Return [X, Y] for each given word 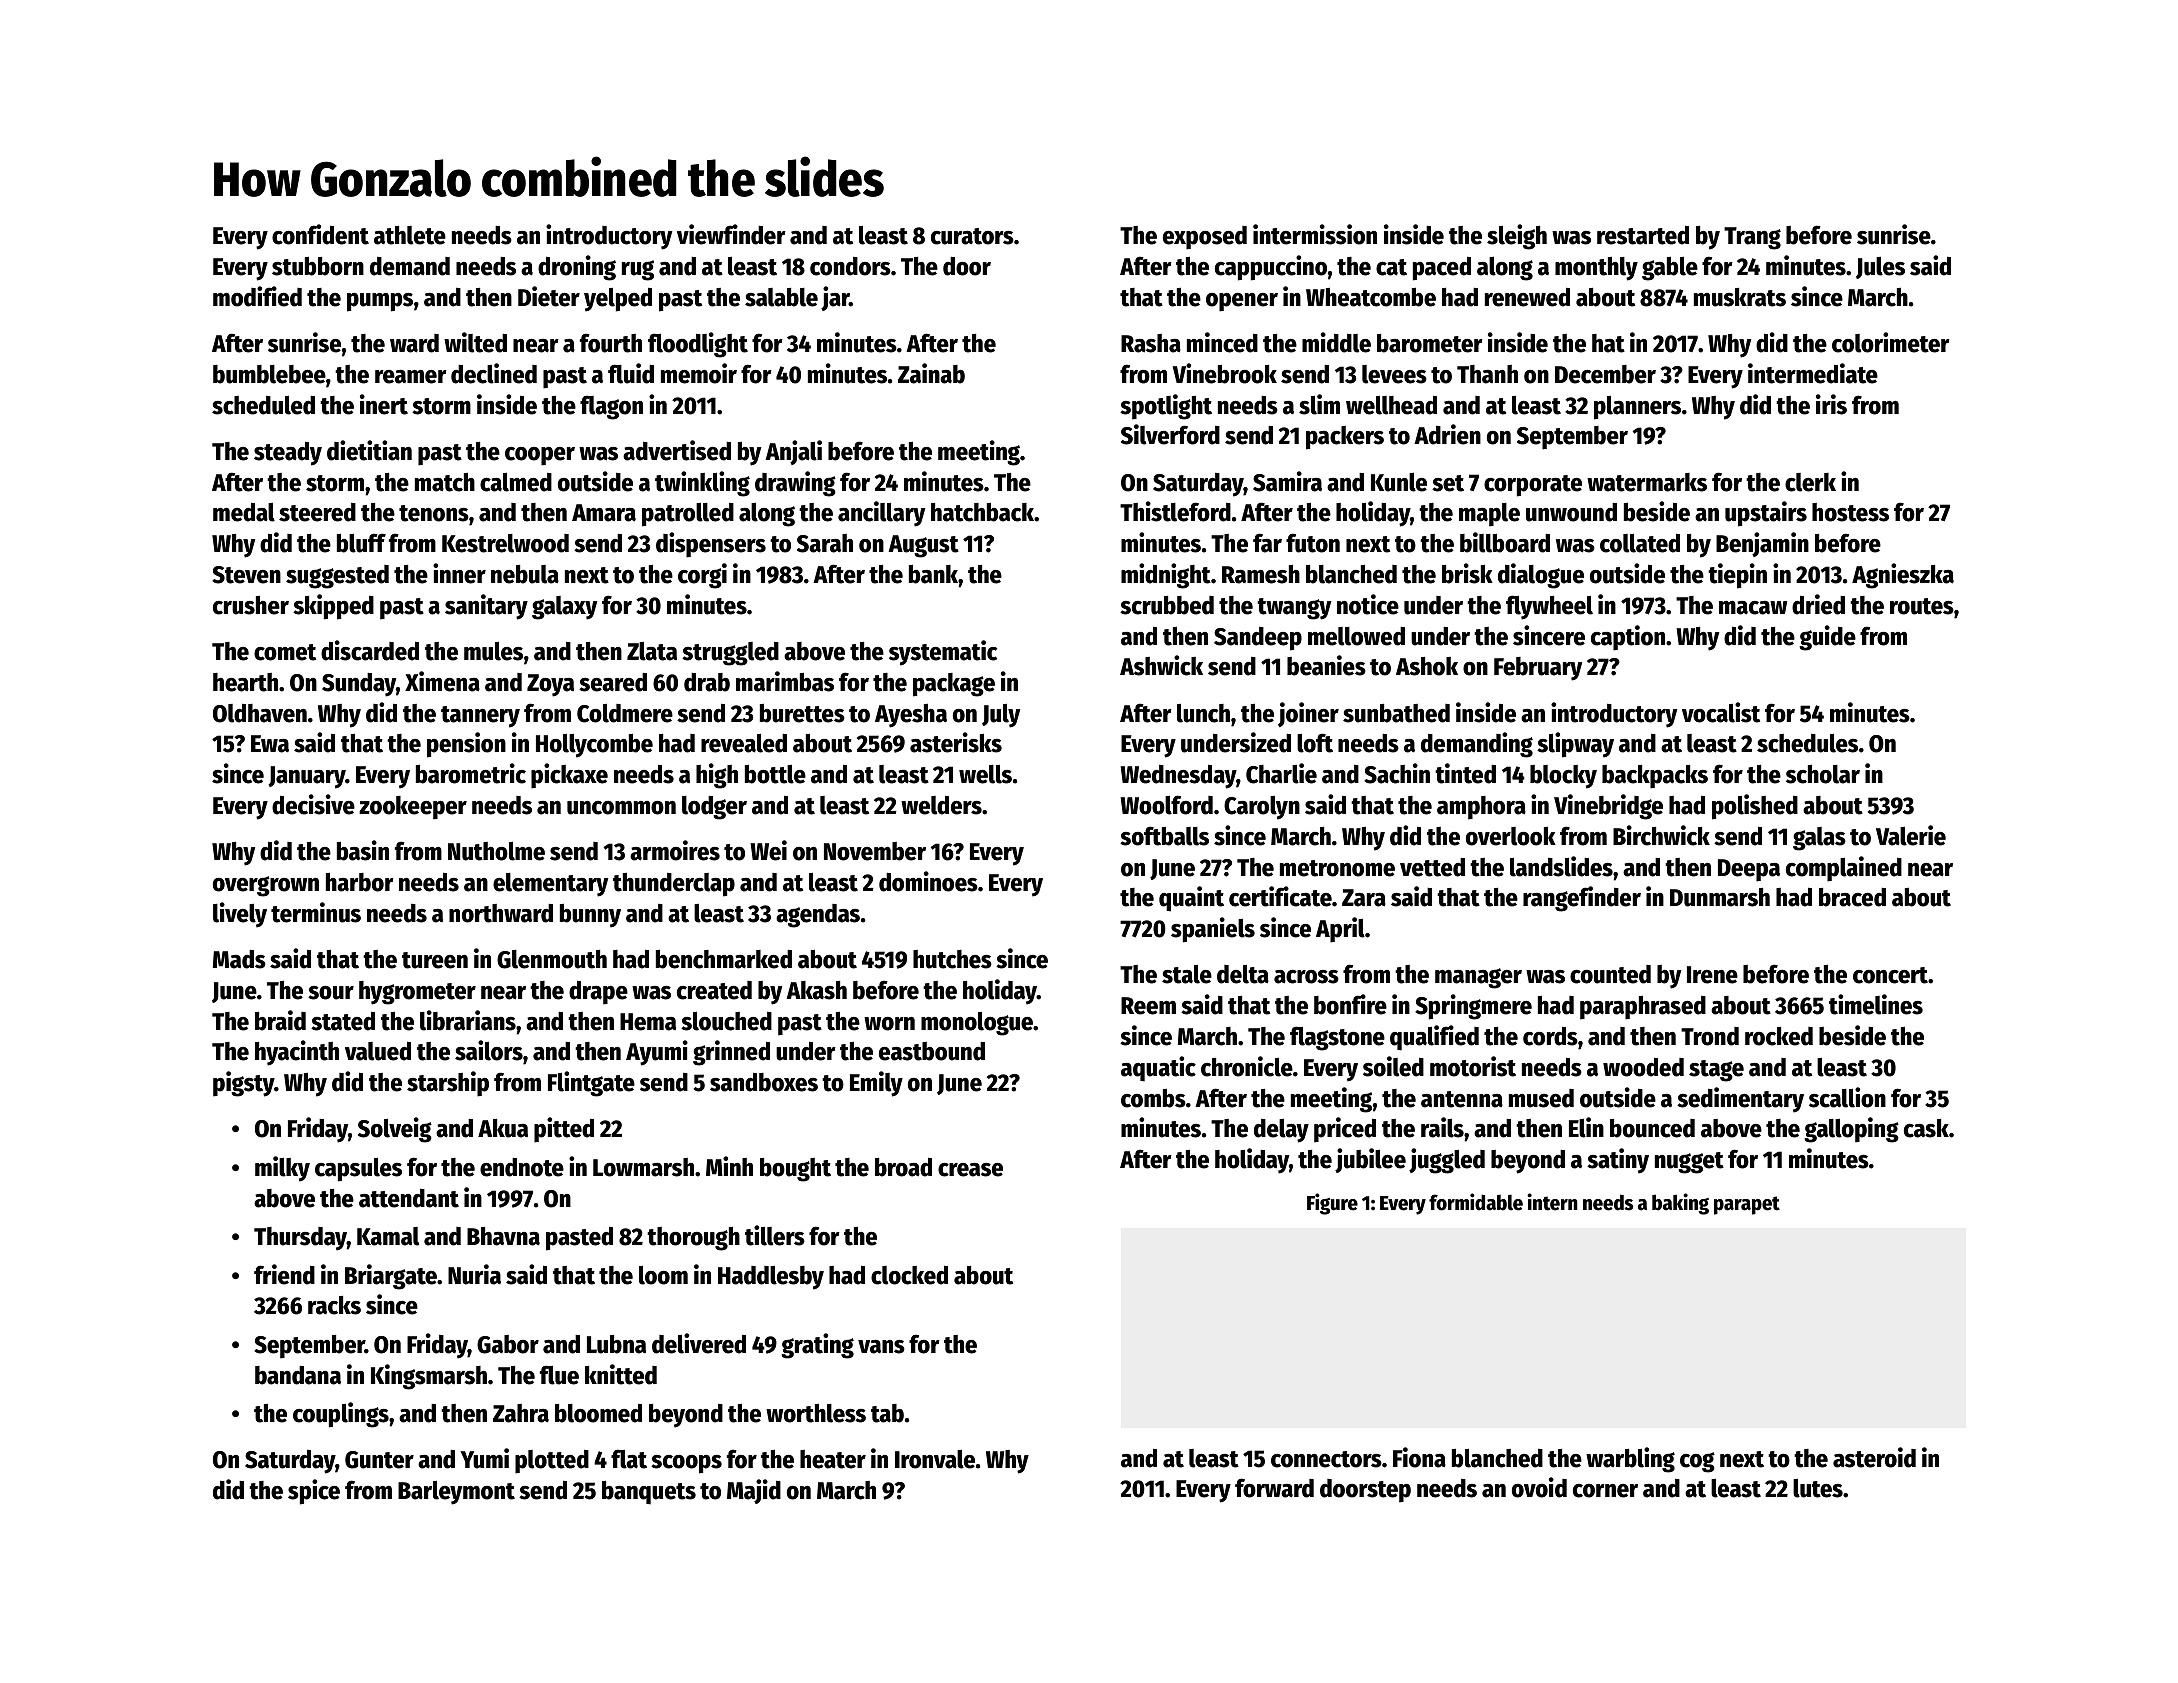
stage [1716, 1071]
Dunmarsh [1720, 897]
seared [613, 682]
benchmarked [724, 959]
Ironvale [935, 1459]
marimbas [785, 681]
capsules [358, 1170]
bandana [298, 1375]
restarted [1643, 235]
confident [320, 234]
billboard [1505, 542]
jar [835, 298]
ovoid [1539, 1487]
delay [1281, 1131]
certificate [1280, 896]
